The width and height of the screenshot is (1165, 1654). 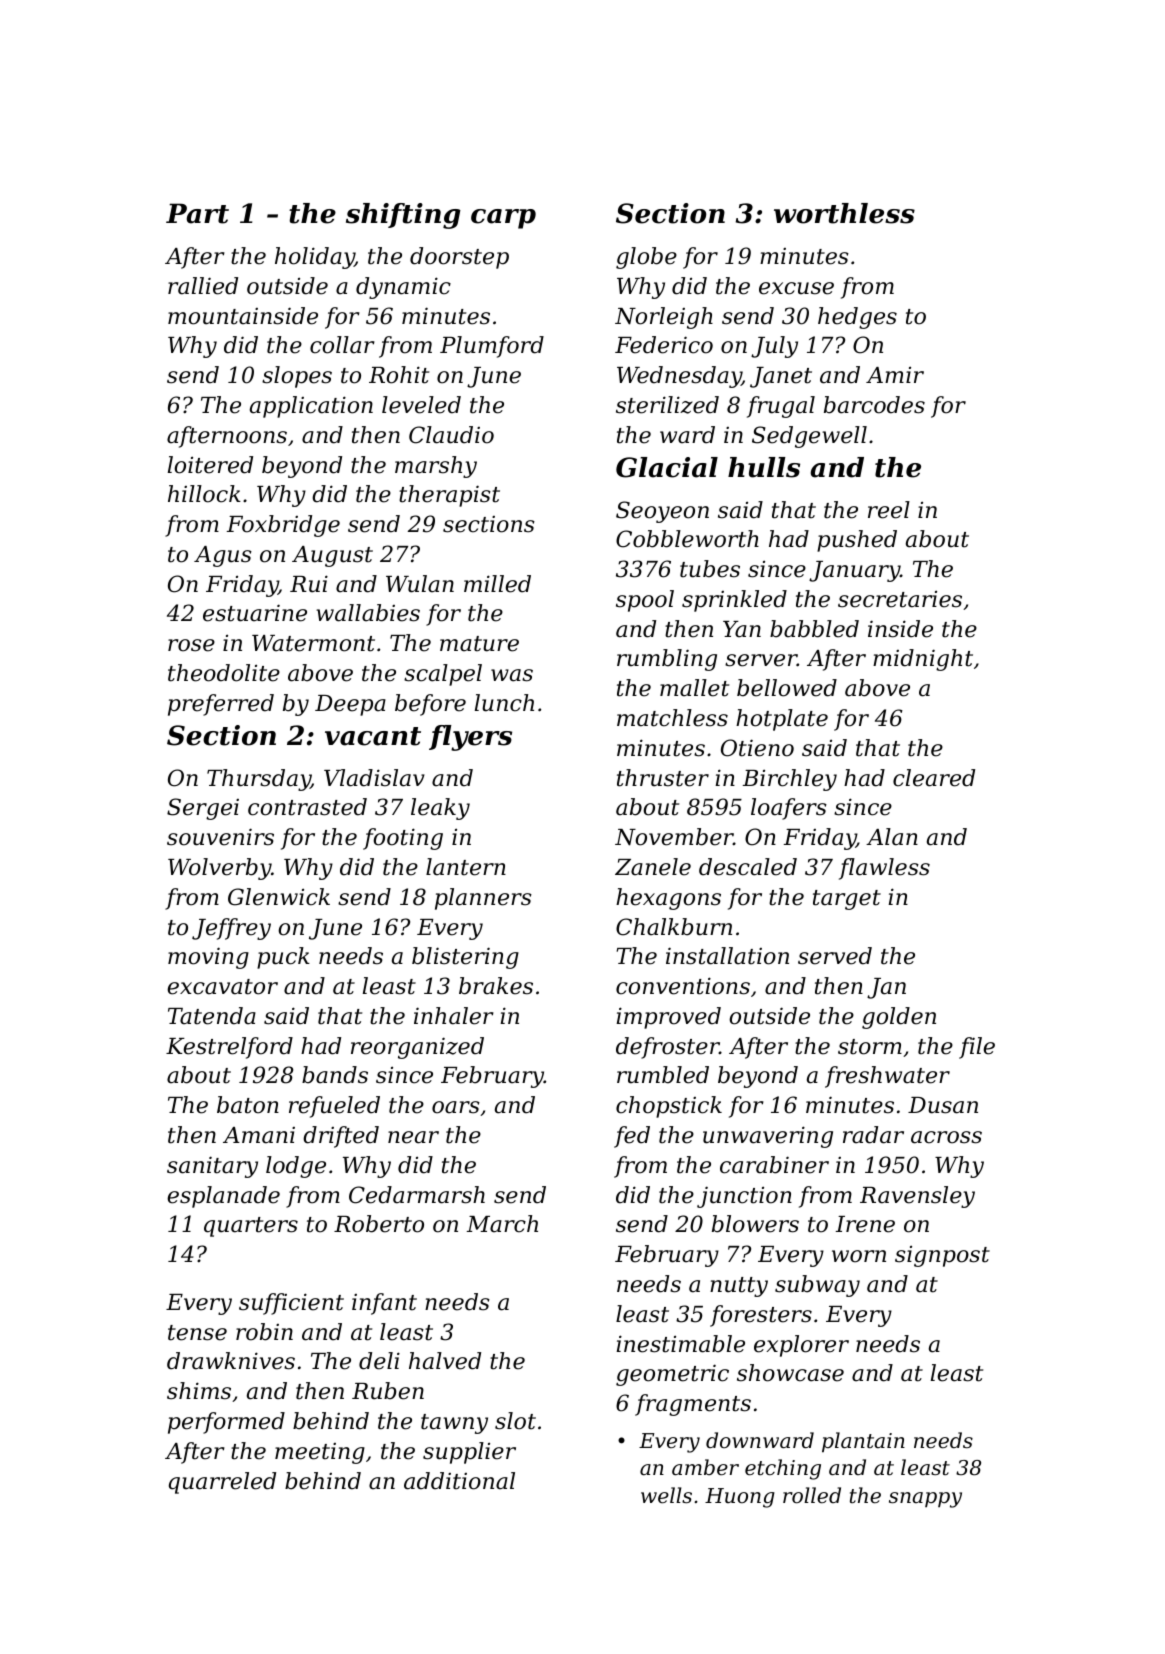 What do you see at coordinates (222, 1483) in the screenshot?
I see `quarreled` at bounding box center [222, 1483].
